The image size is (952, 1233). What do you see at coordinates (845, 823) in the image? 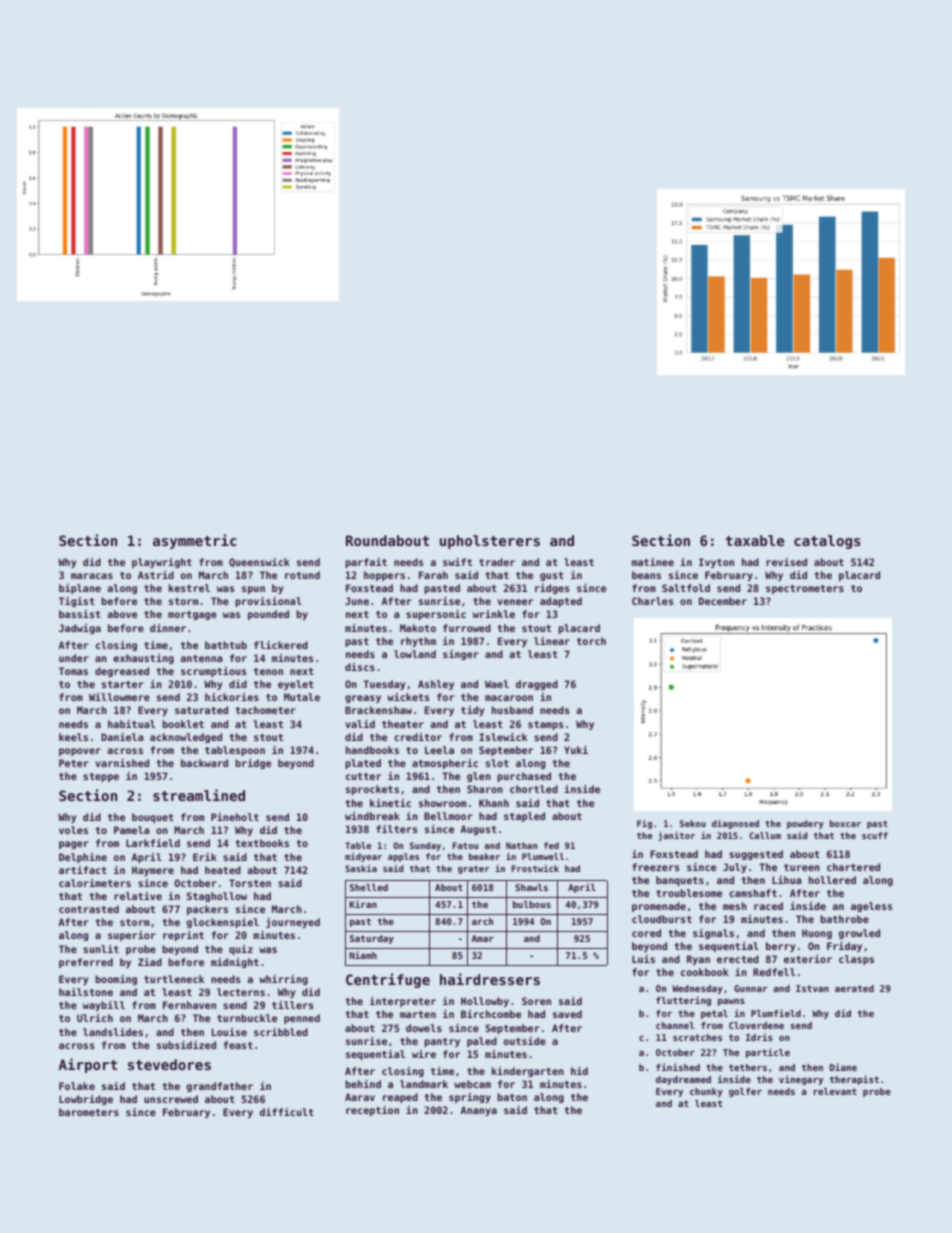
I see `boxcar` at bounding box center [845, 823].
